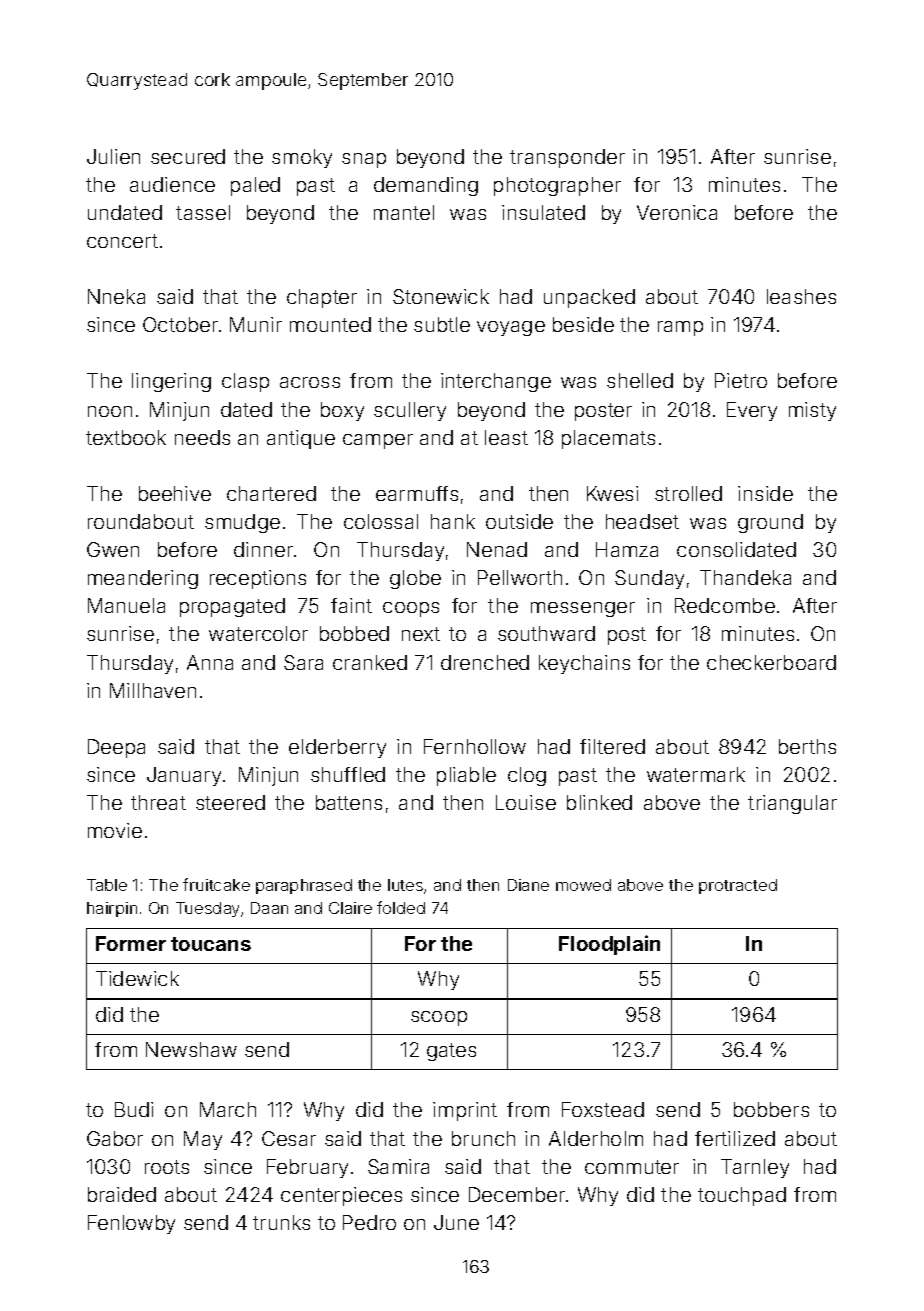  What do you see at coordinates (640, 380) in the page?
I see `shelled` at bounding box center [640, 380].
